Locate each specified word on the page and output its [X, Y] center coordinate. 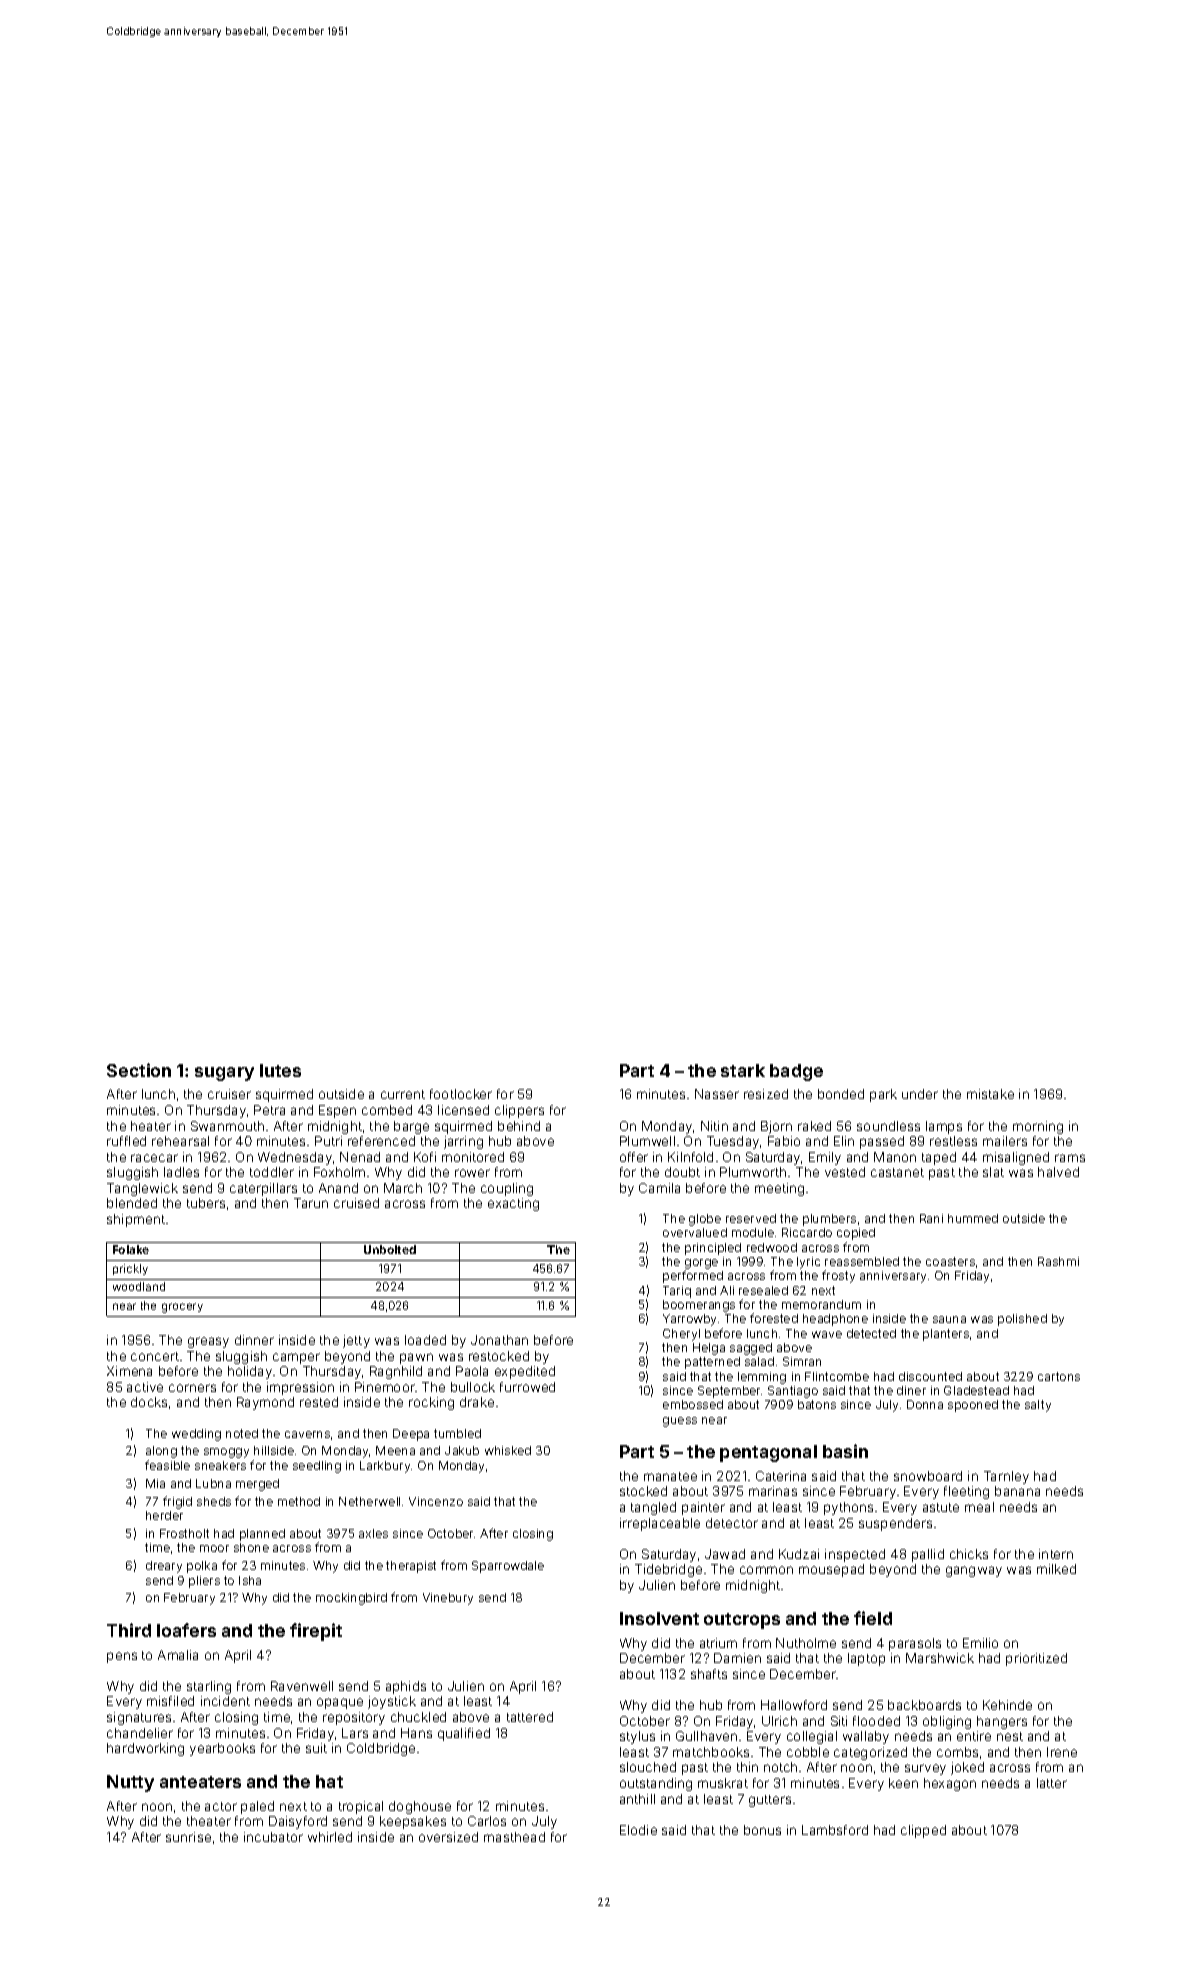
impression [300, 1388]
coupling [507, 1189]
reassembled [862, 1261]
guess [680, 1422]
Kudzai [799, 1554]
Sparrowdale [508, 1567]
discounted [930, 1376]
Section [139, 1070]
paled [257, 1807]
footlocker [461, 1094]
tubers [206, 1203]
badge [796, 1072]
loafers [186, 1630]
